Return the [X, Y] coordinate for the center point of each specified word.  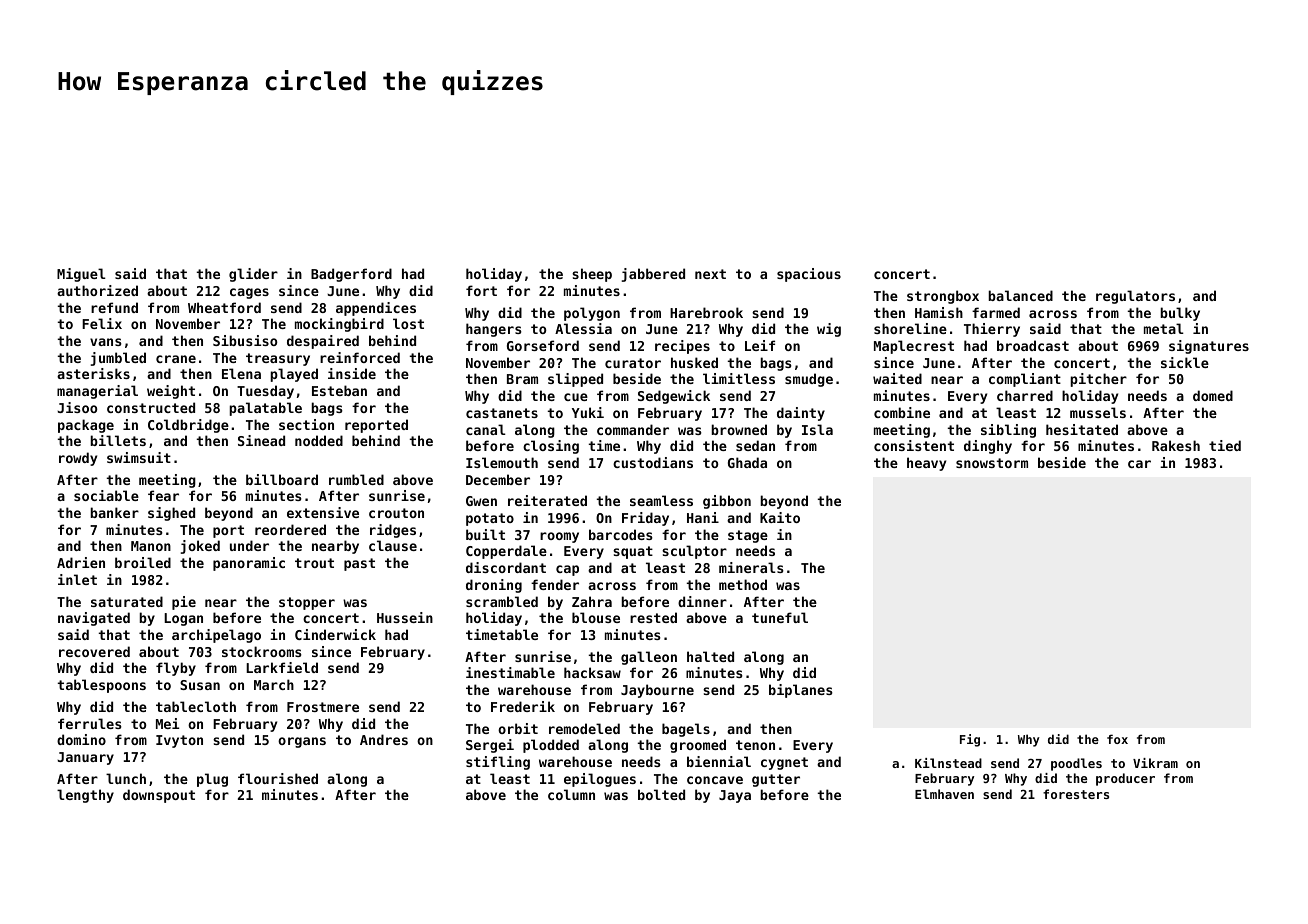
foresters [1076, 794]
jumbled [118, 359]
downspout [159, 796]
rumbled [356, 479]
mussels [1098, 412]
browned [739, 429]
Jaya [735, 796]
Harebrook [706, 312]
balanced [1020, 295]
